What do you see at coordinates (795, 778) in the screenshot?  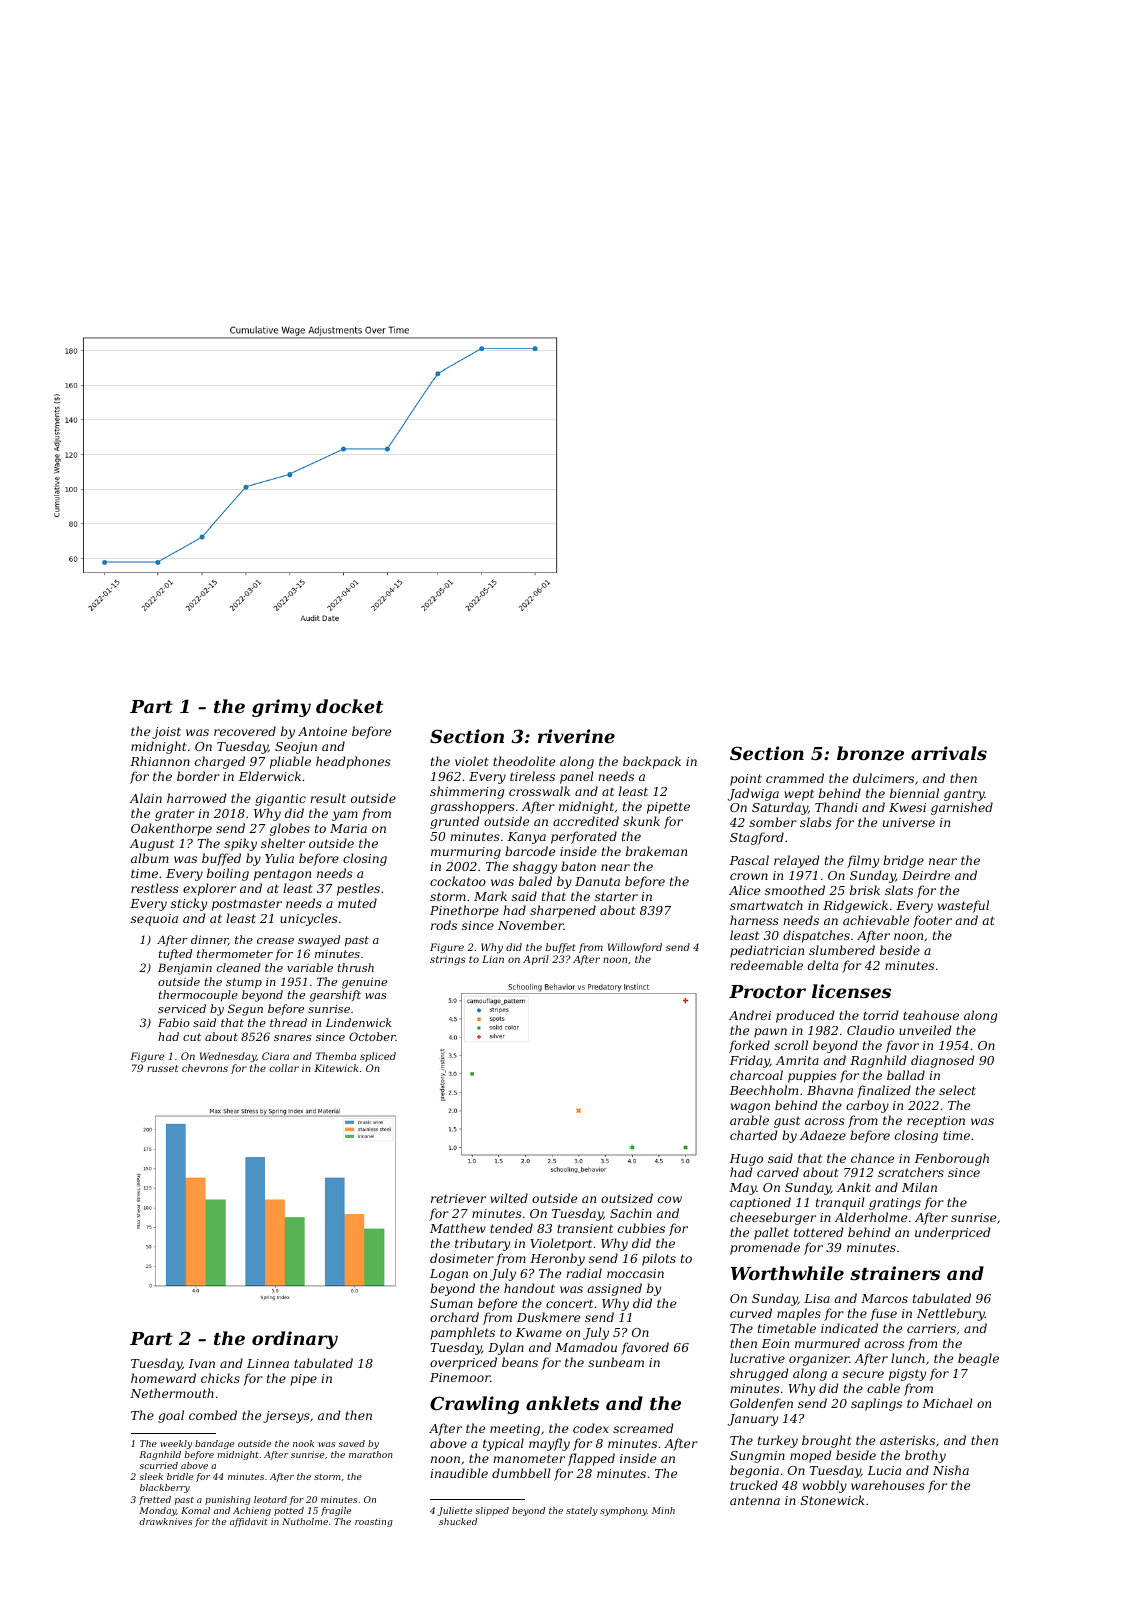 I see `crammed` at bounding box center [795, 778].
